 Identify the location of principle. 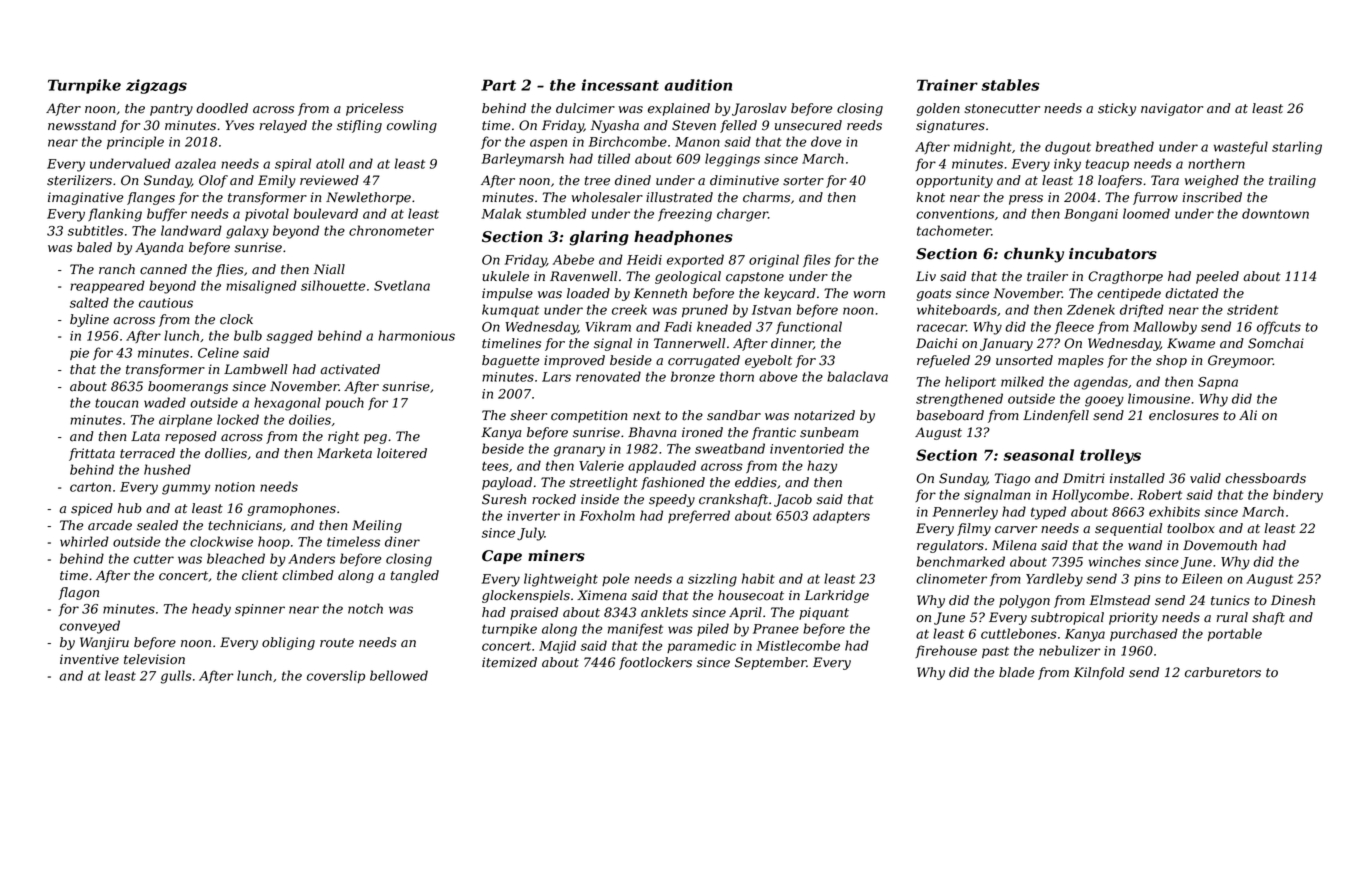
(135, 142).
